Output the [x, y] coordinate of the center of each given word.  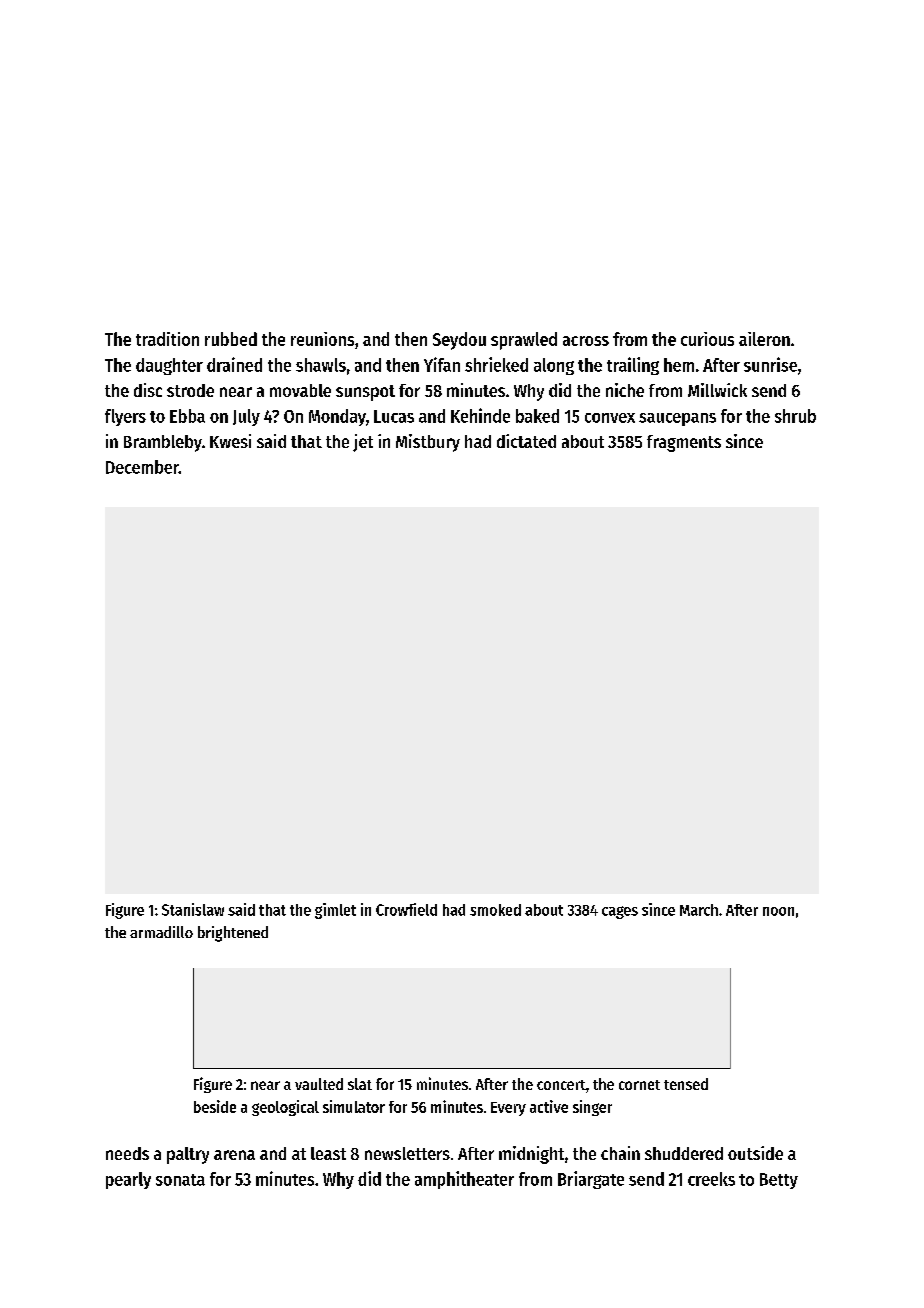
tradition [167, 339]
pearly [128, 1180]
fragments [684, 443]
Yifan [442, 364]
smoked [495, 910]
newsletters [407, 1153]
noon [778, 911]
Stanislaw [193, 909]
